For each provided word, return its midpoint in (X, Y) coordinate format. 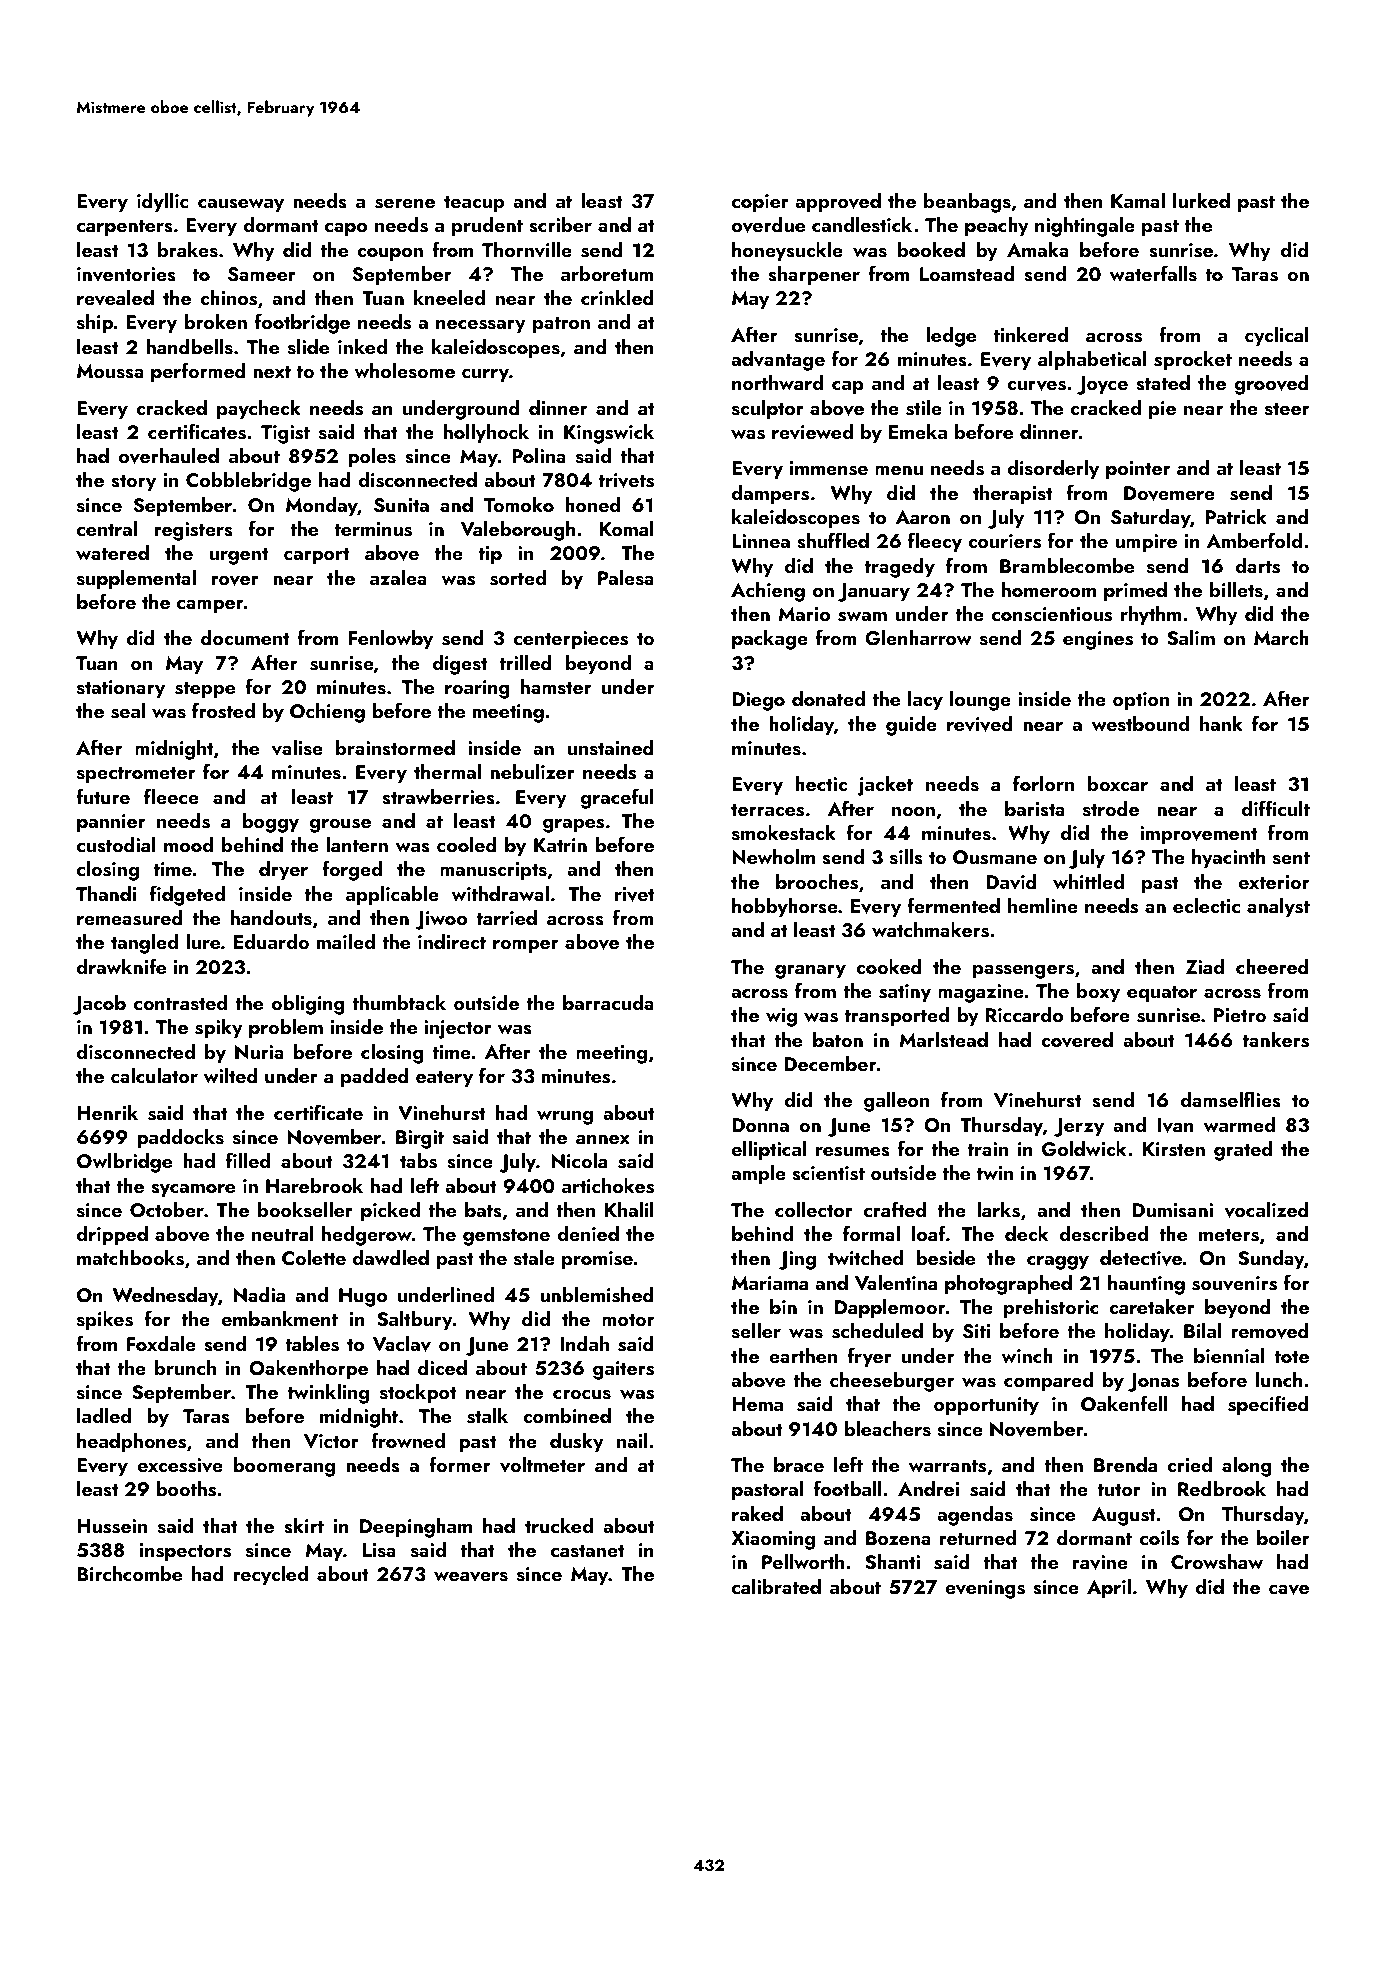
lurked (1201, 200)
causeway (241, 206)
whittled (1088, 881)
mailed (346, 941)
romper (525, 946)
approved (838, 203)
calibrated (776, 1586)
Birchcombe (129, 1573)
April (1109, 1589)
